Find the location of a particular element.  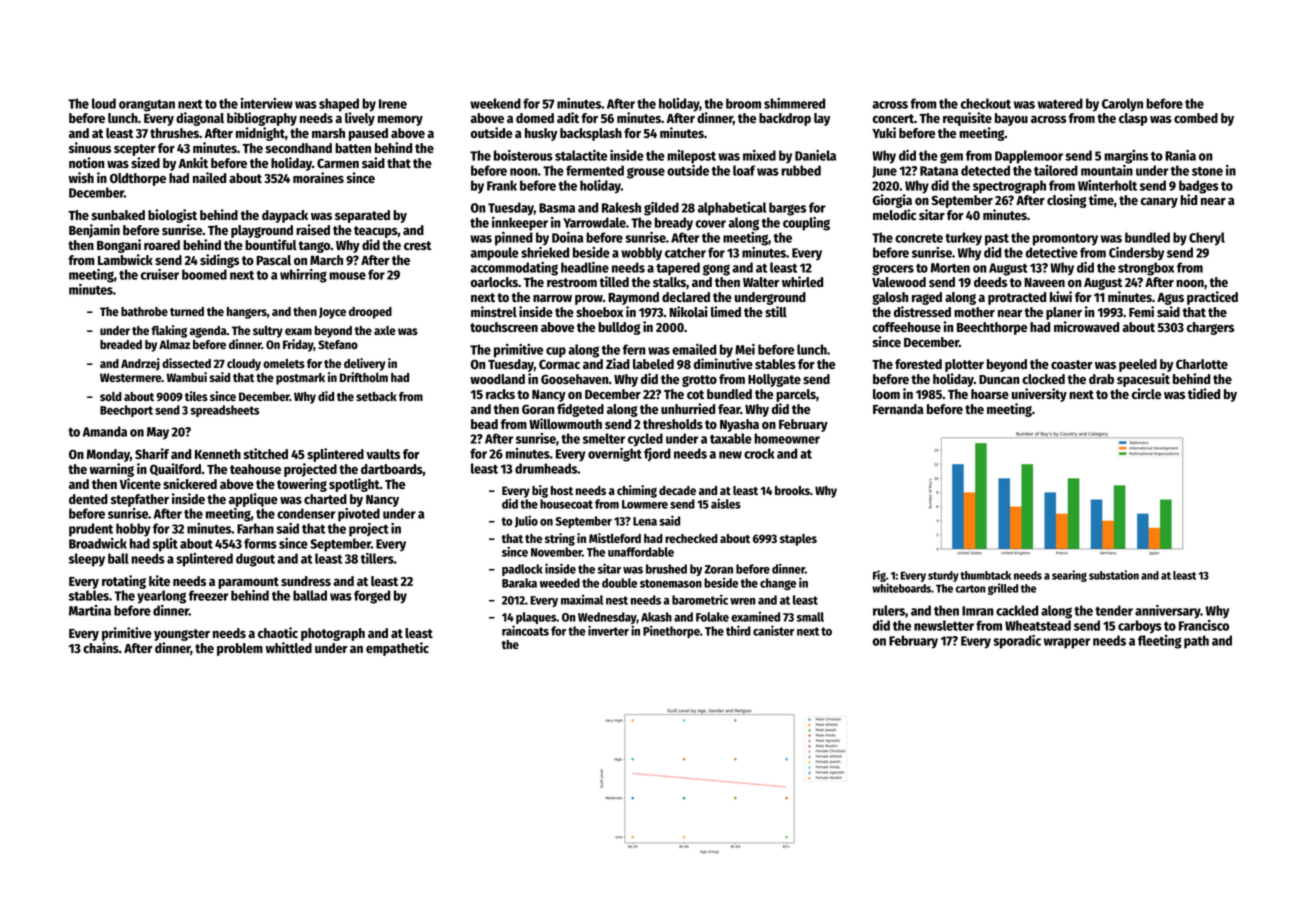

Morten is located at coordinates (950, 268).
